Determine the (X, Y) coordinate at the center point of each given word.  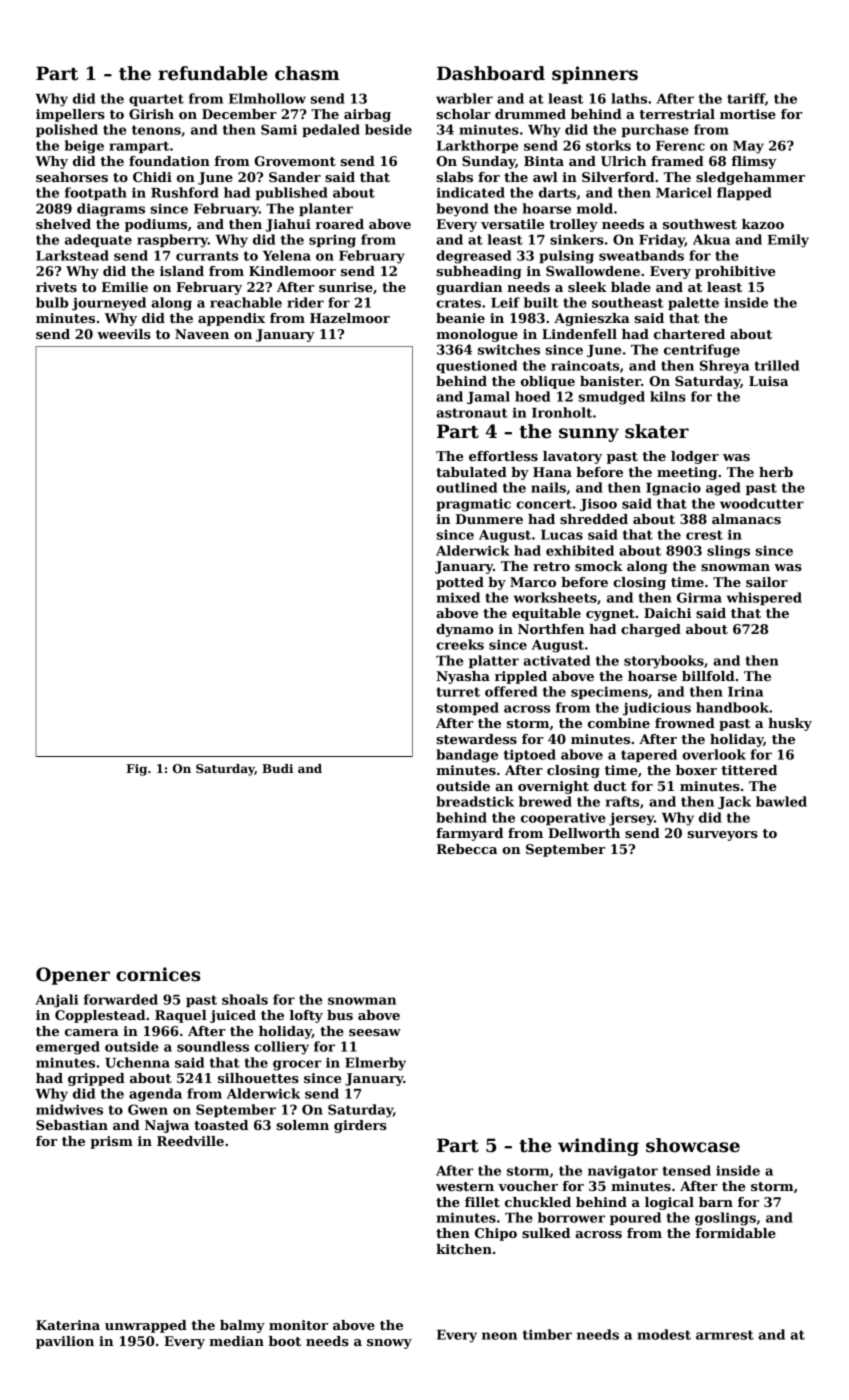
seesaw (375, 1032)
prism (111, 1142)
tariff (746, 98)
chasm (307, 73)
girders (360, 1126)
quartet (156, 100)
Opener (73, 976)
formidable (736, 1233)
